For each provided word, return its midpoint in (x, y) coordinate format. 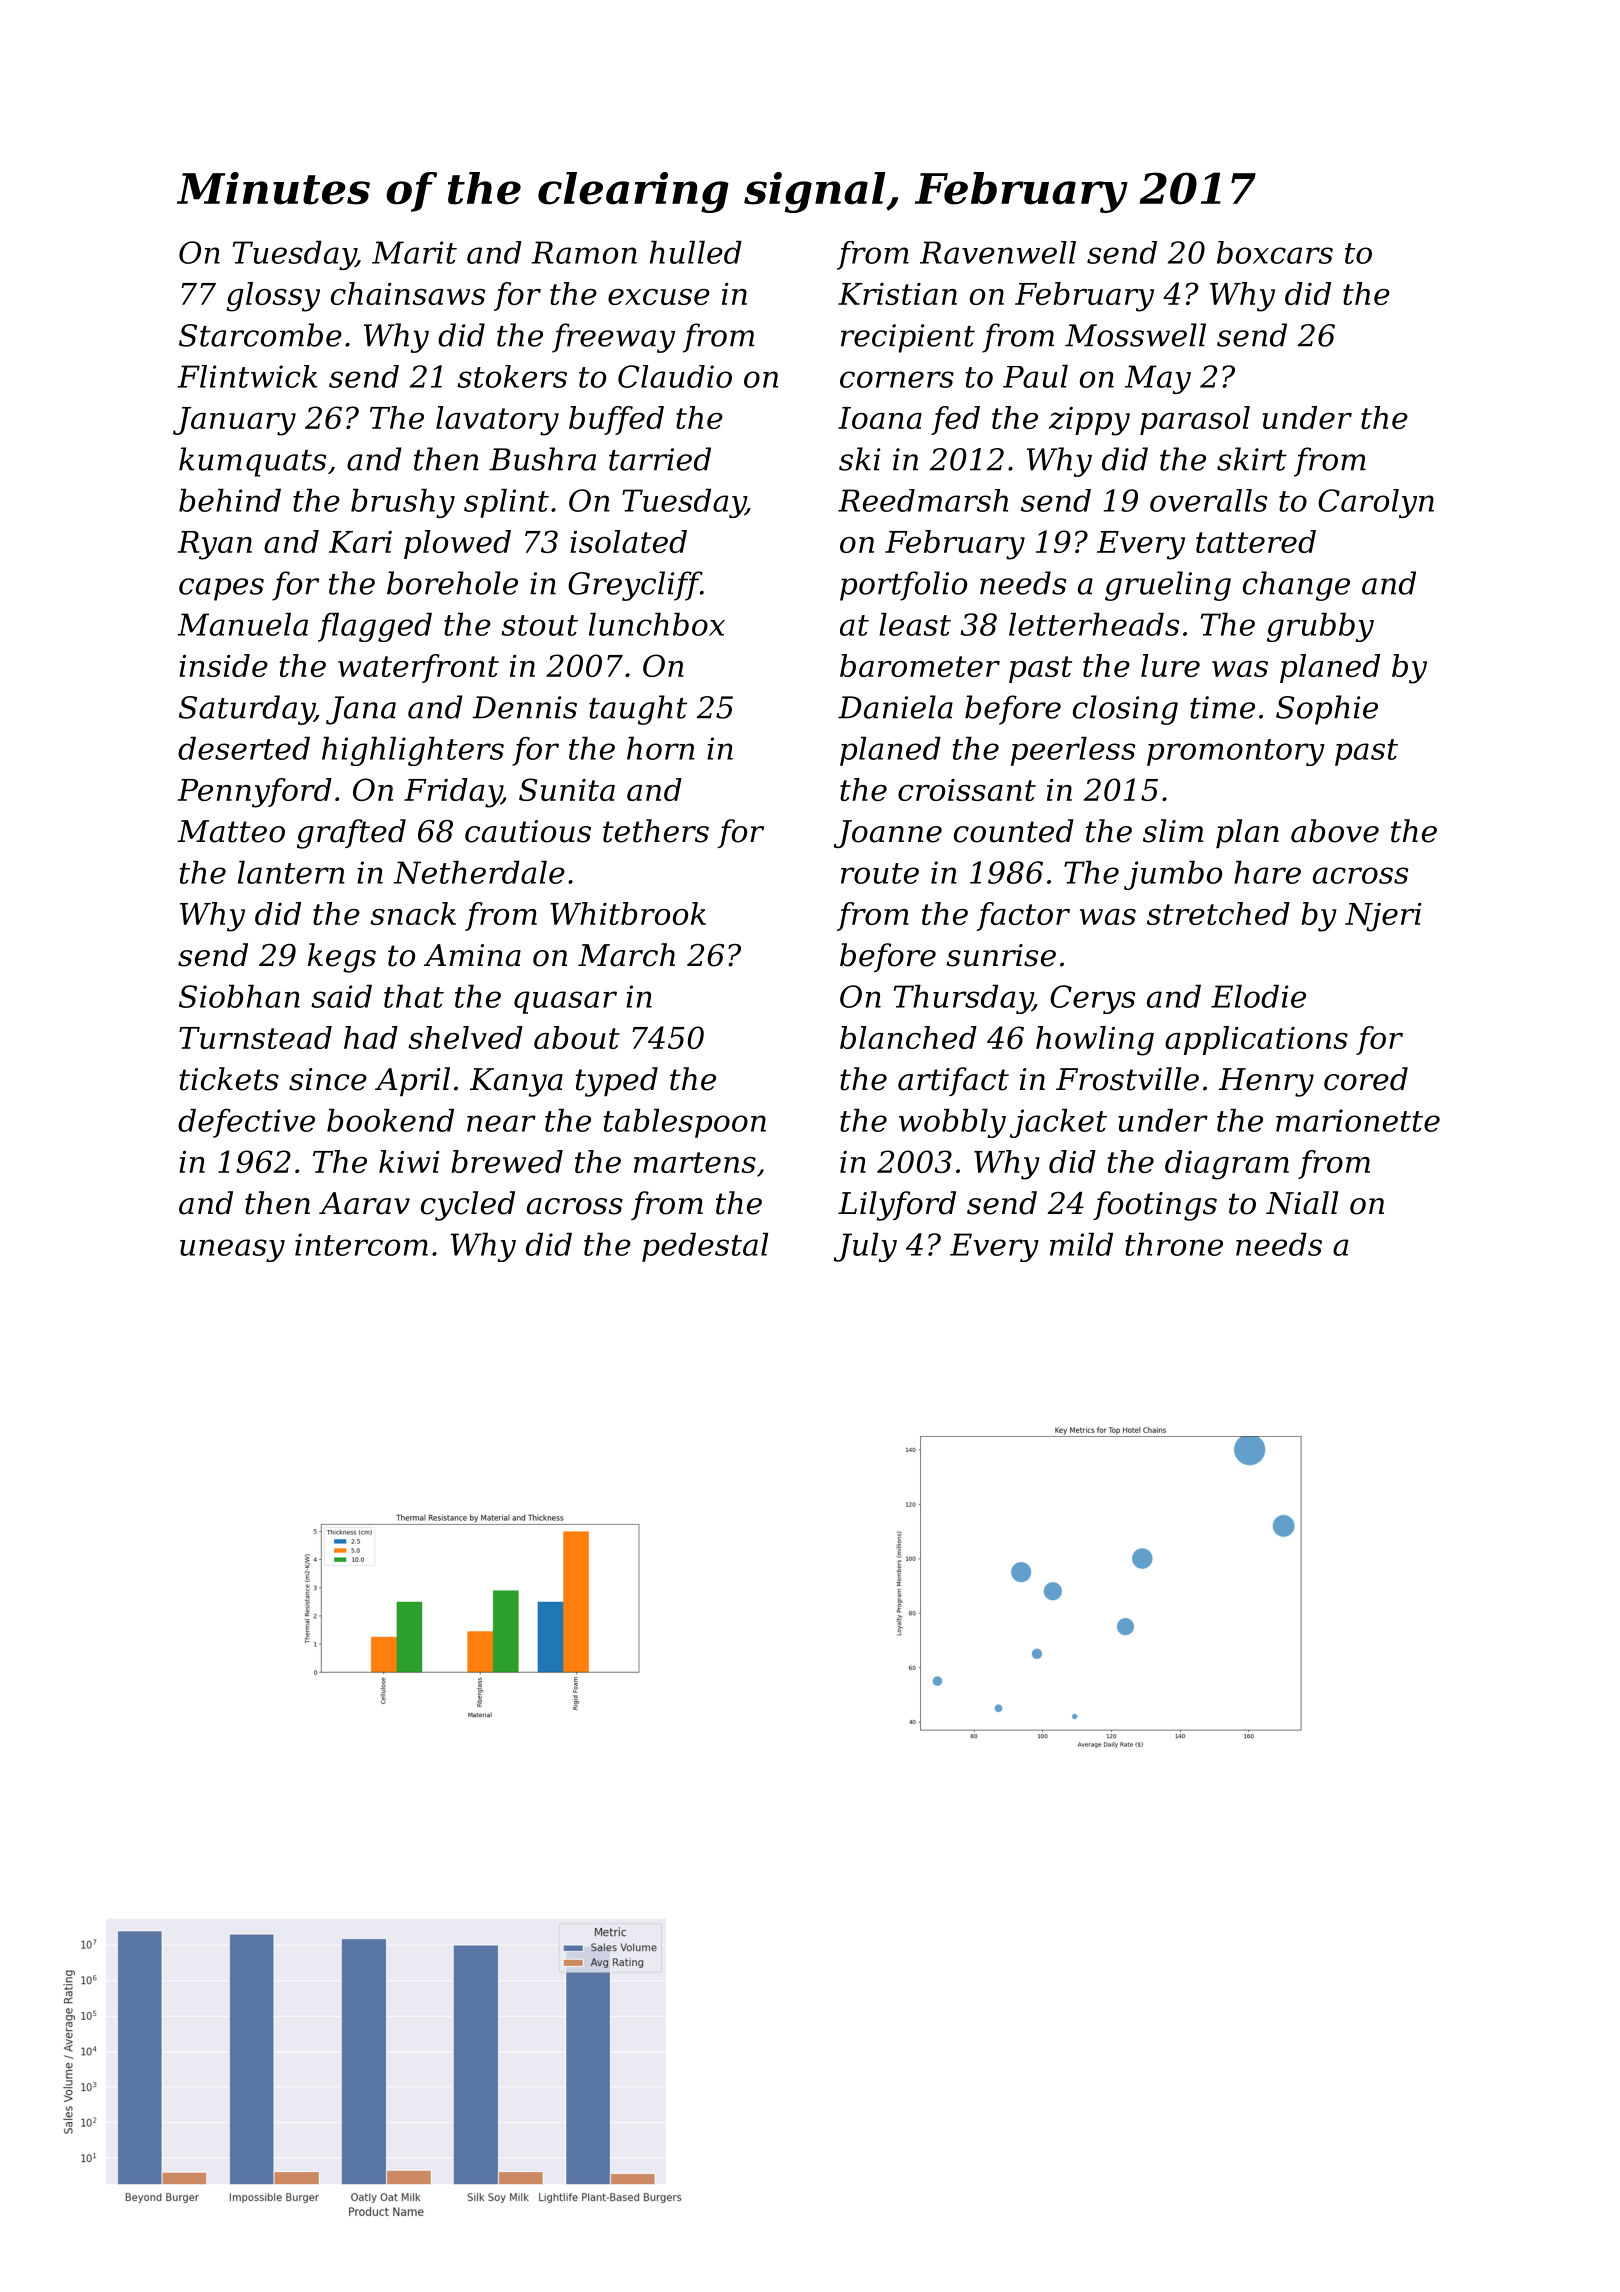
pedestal (705, 1247)
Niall (1302, 1203)
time (1222, 707)
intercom (361, 1244)
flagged (375, 627)
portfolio (903, 586)
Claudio (675, 376)
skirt (1252, 459)
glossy (273, 297)
